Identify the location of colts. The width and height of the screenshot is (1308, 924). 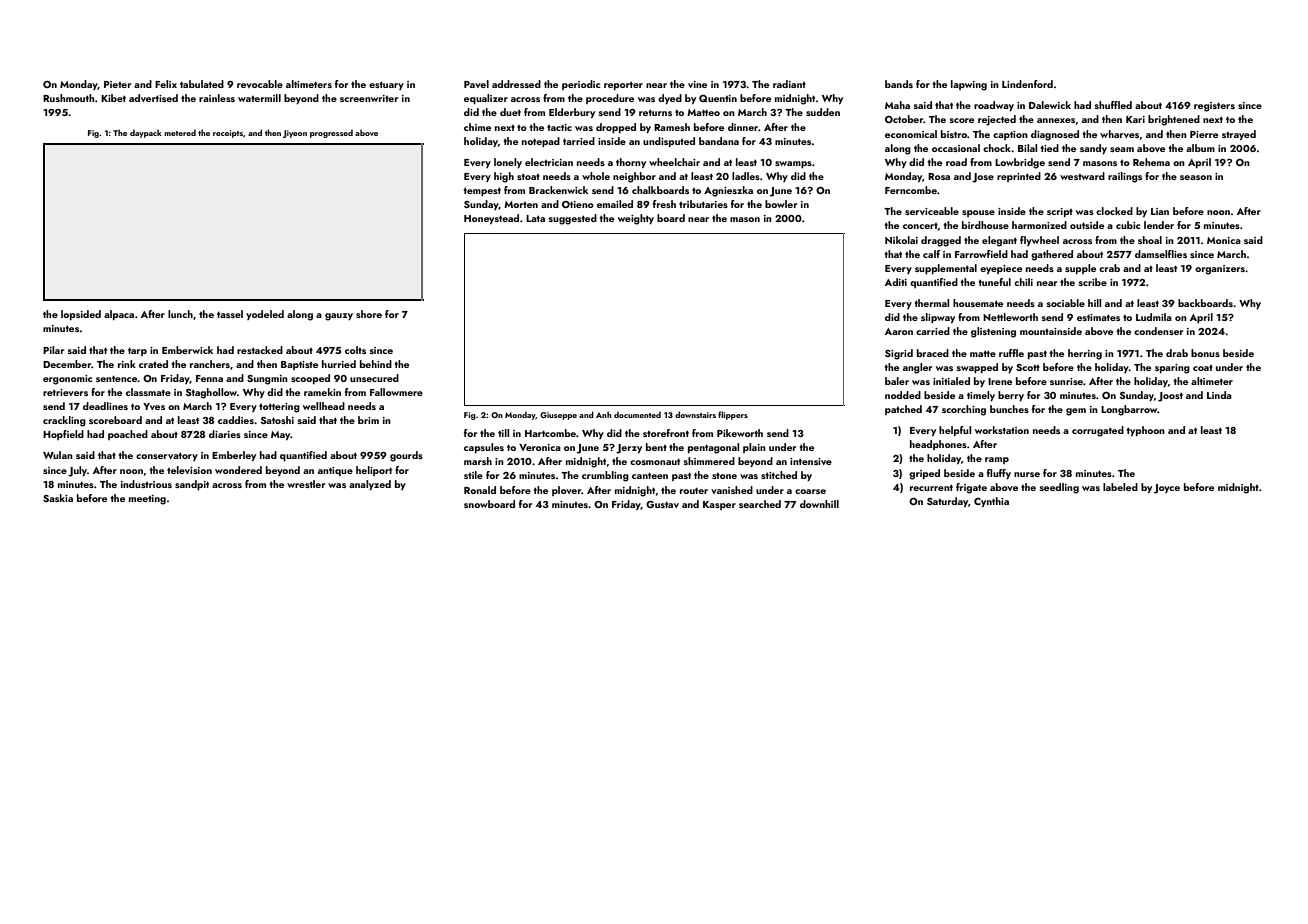
(355, 350).
